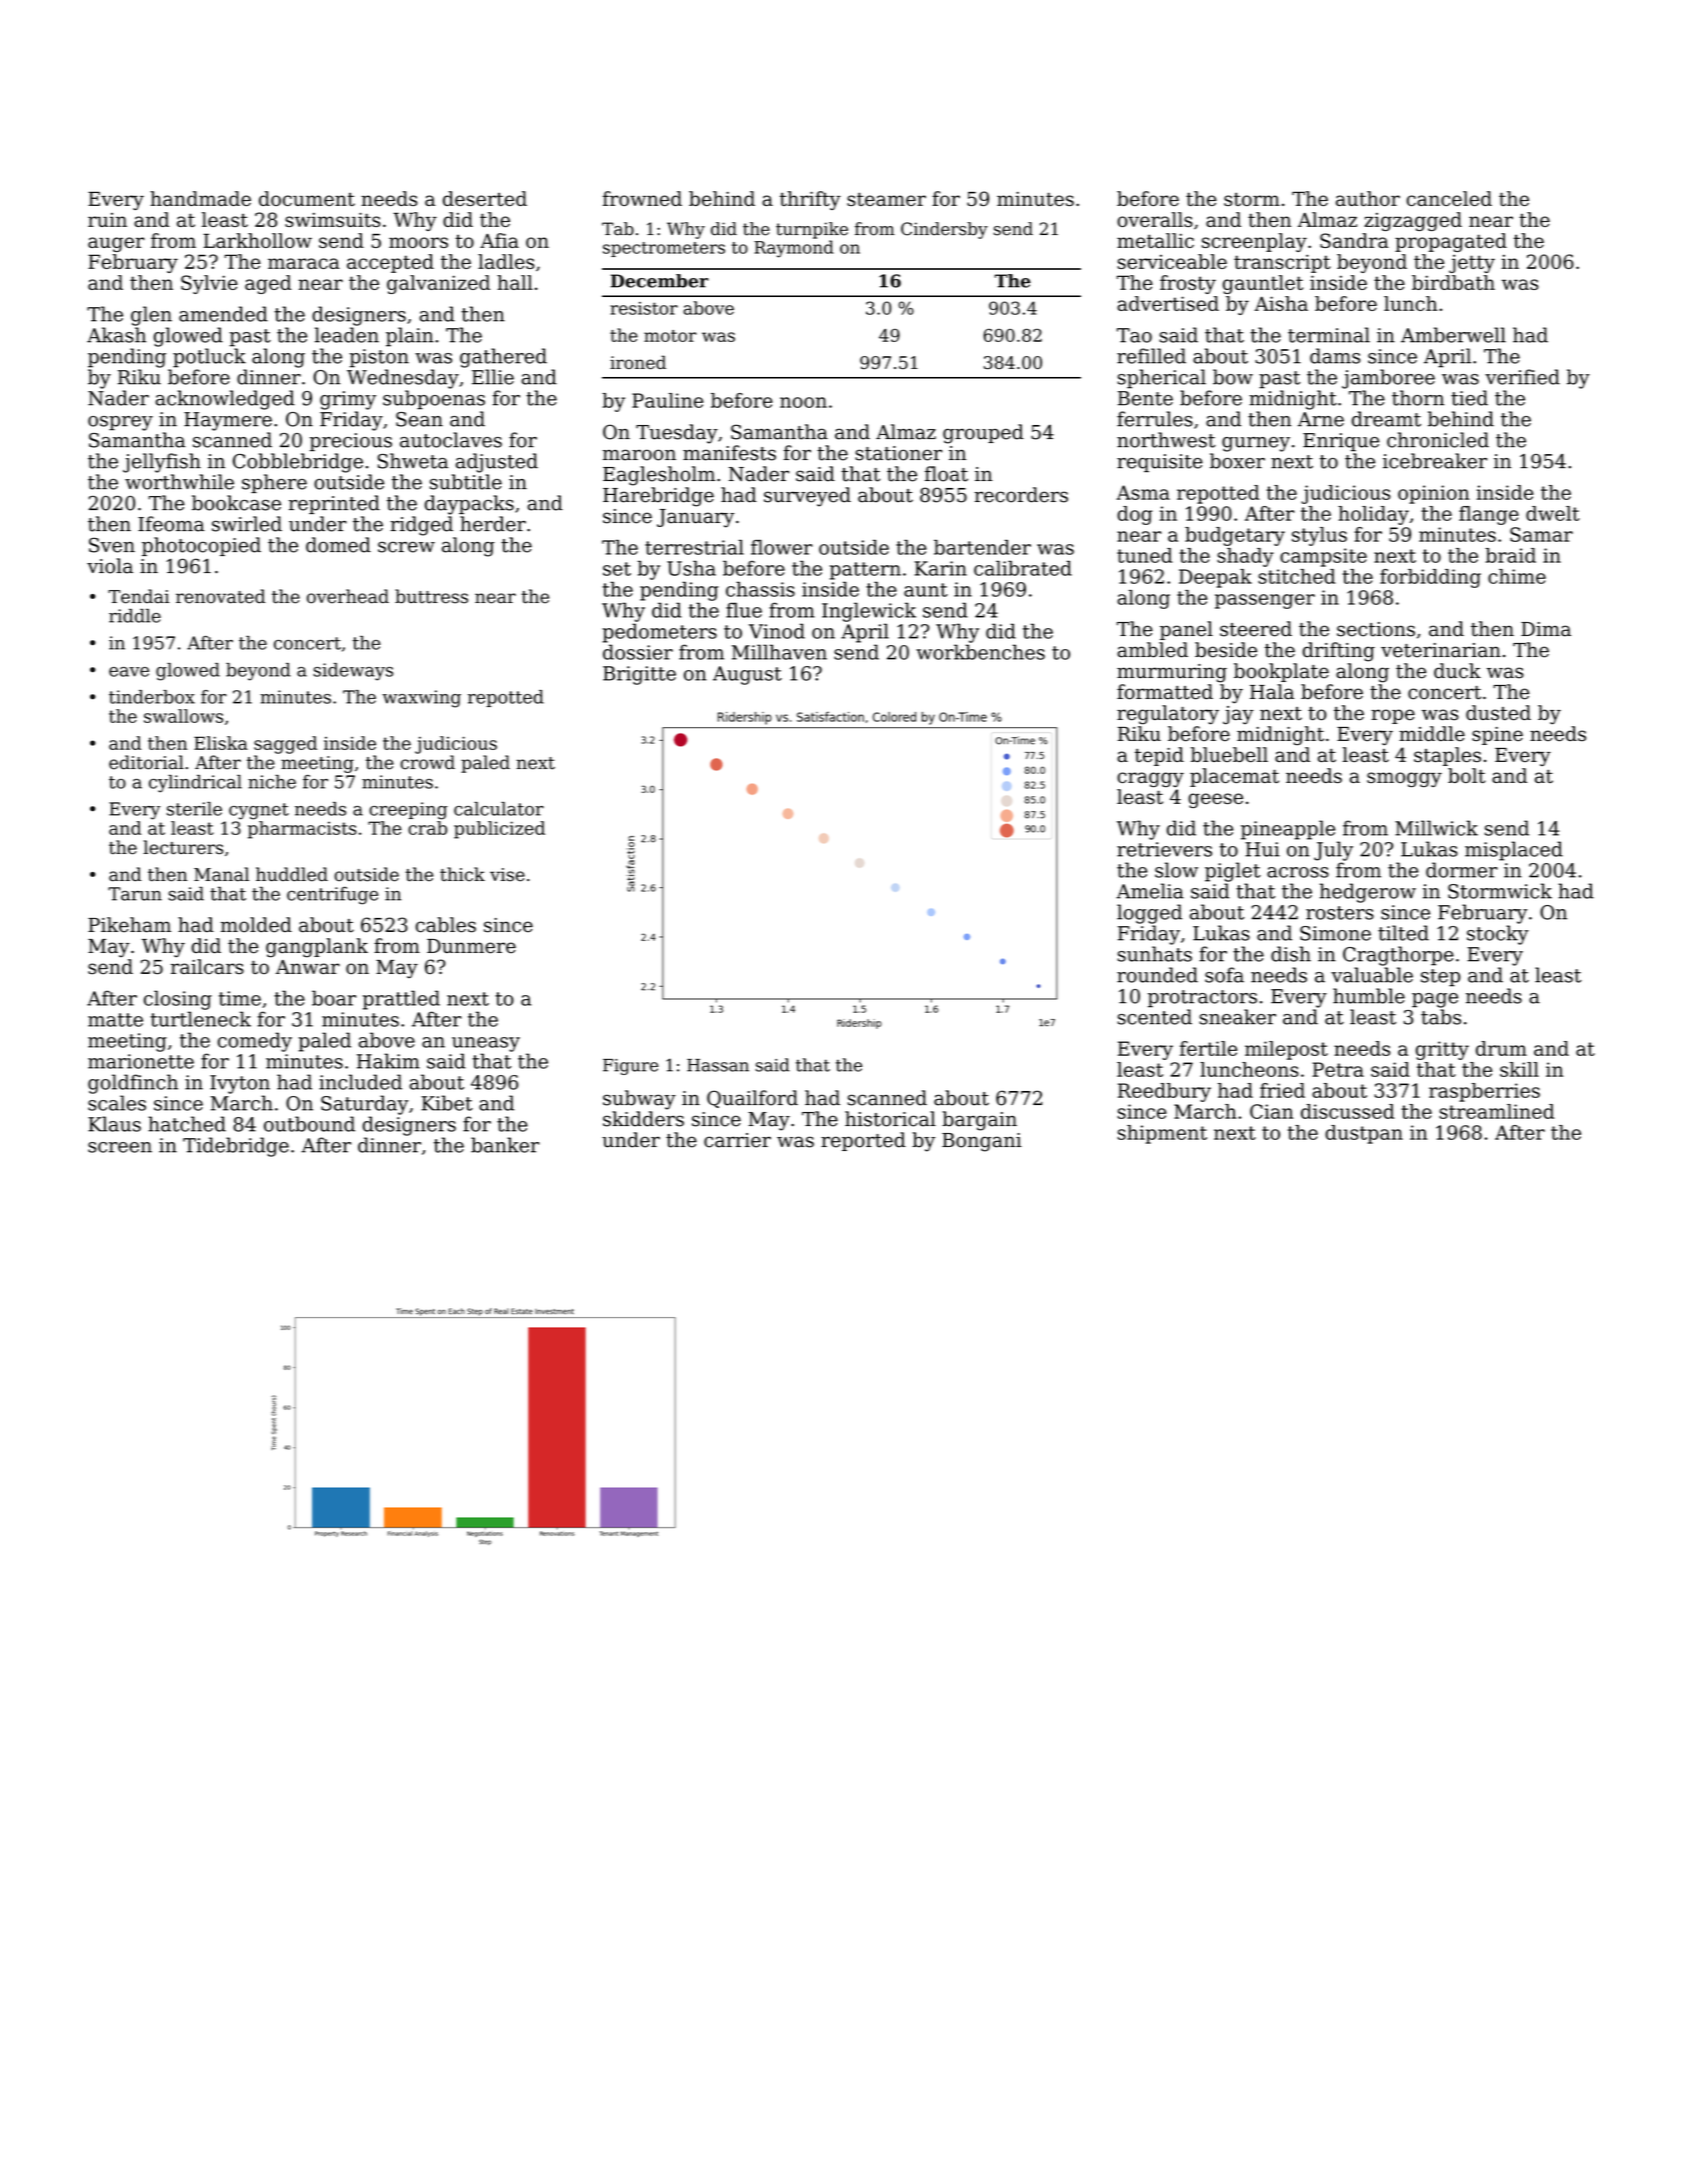 The height and width of the screenshot is (2178, 1683). I want to click on Hala, so click(1272, 692).
